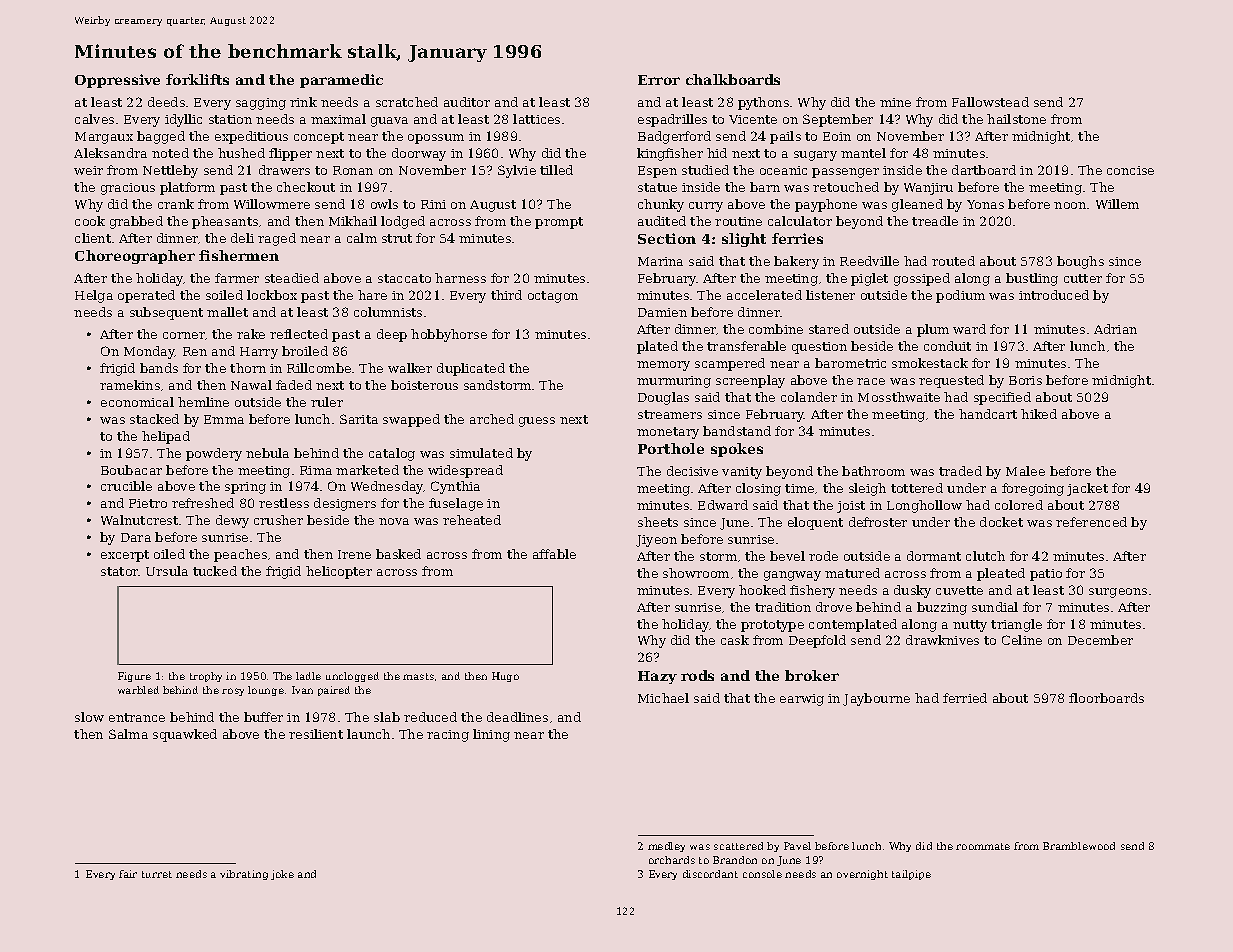 This screenshot has width=1233, height=952. I want to click on warbled, so click(138, 690).
